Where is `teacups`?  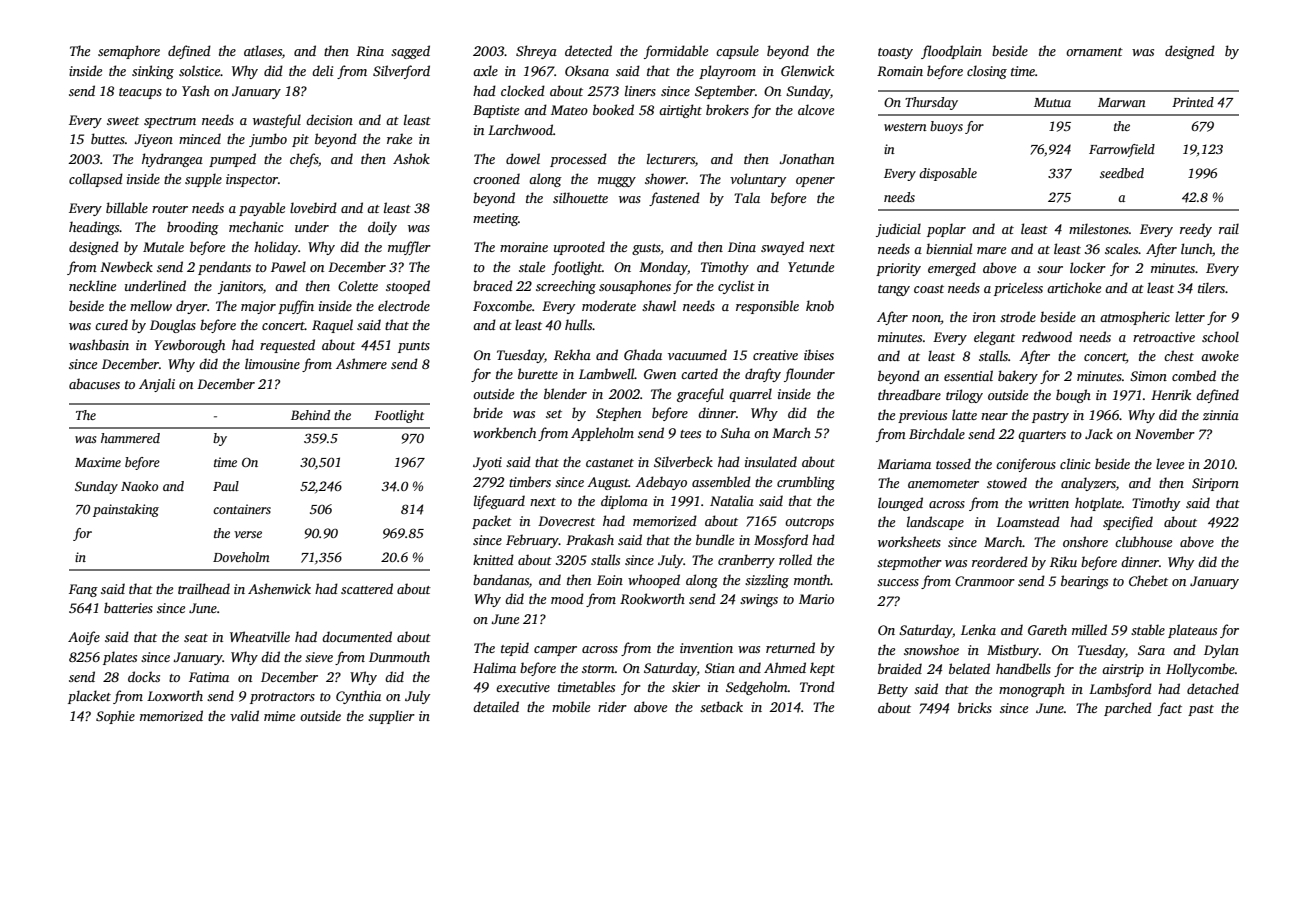
teacups is located at coordinates (140, 93).
